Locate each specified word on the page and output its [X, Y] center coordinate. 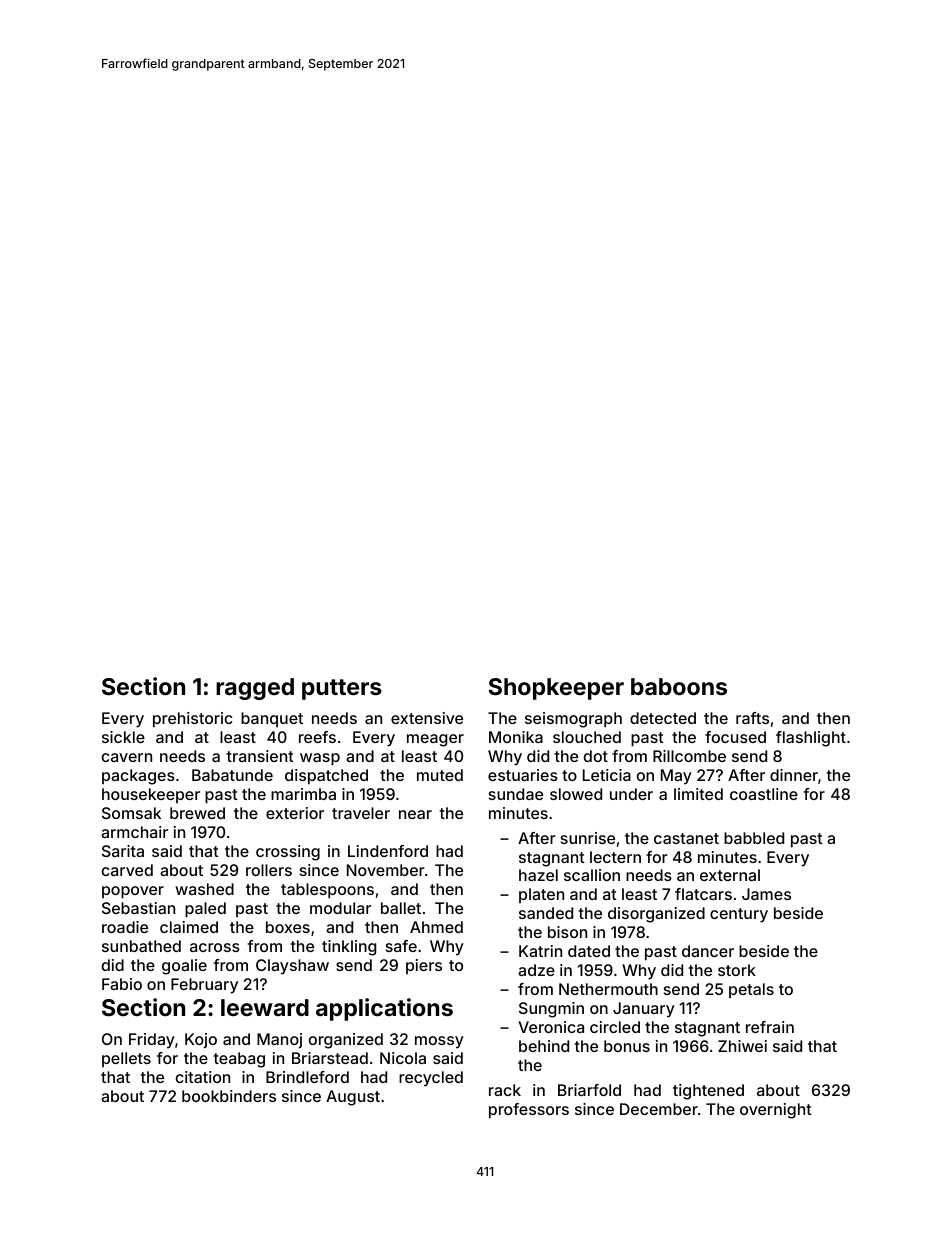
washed [204, 889]
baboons [679, 686]
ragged [255, 689]
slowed [576, 794]
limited [698, 794]
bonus [627, 1046]
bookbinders [229, 1096]
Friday [152, 1041]
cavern [127, 757]
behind [544, 1046]
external [730, 875]
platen [541, 895]
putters [342, 689]
